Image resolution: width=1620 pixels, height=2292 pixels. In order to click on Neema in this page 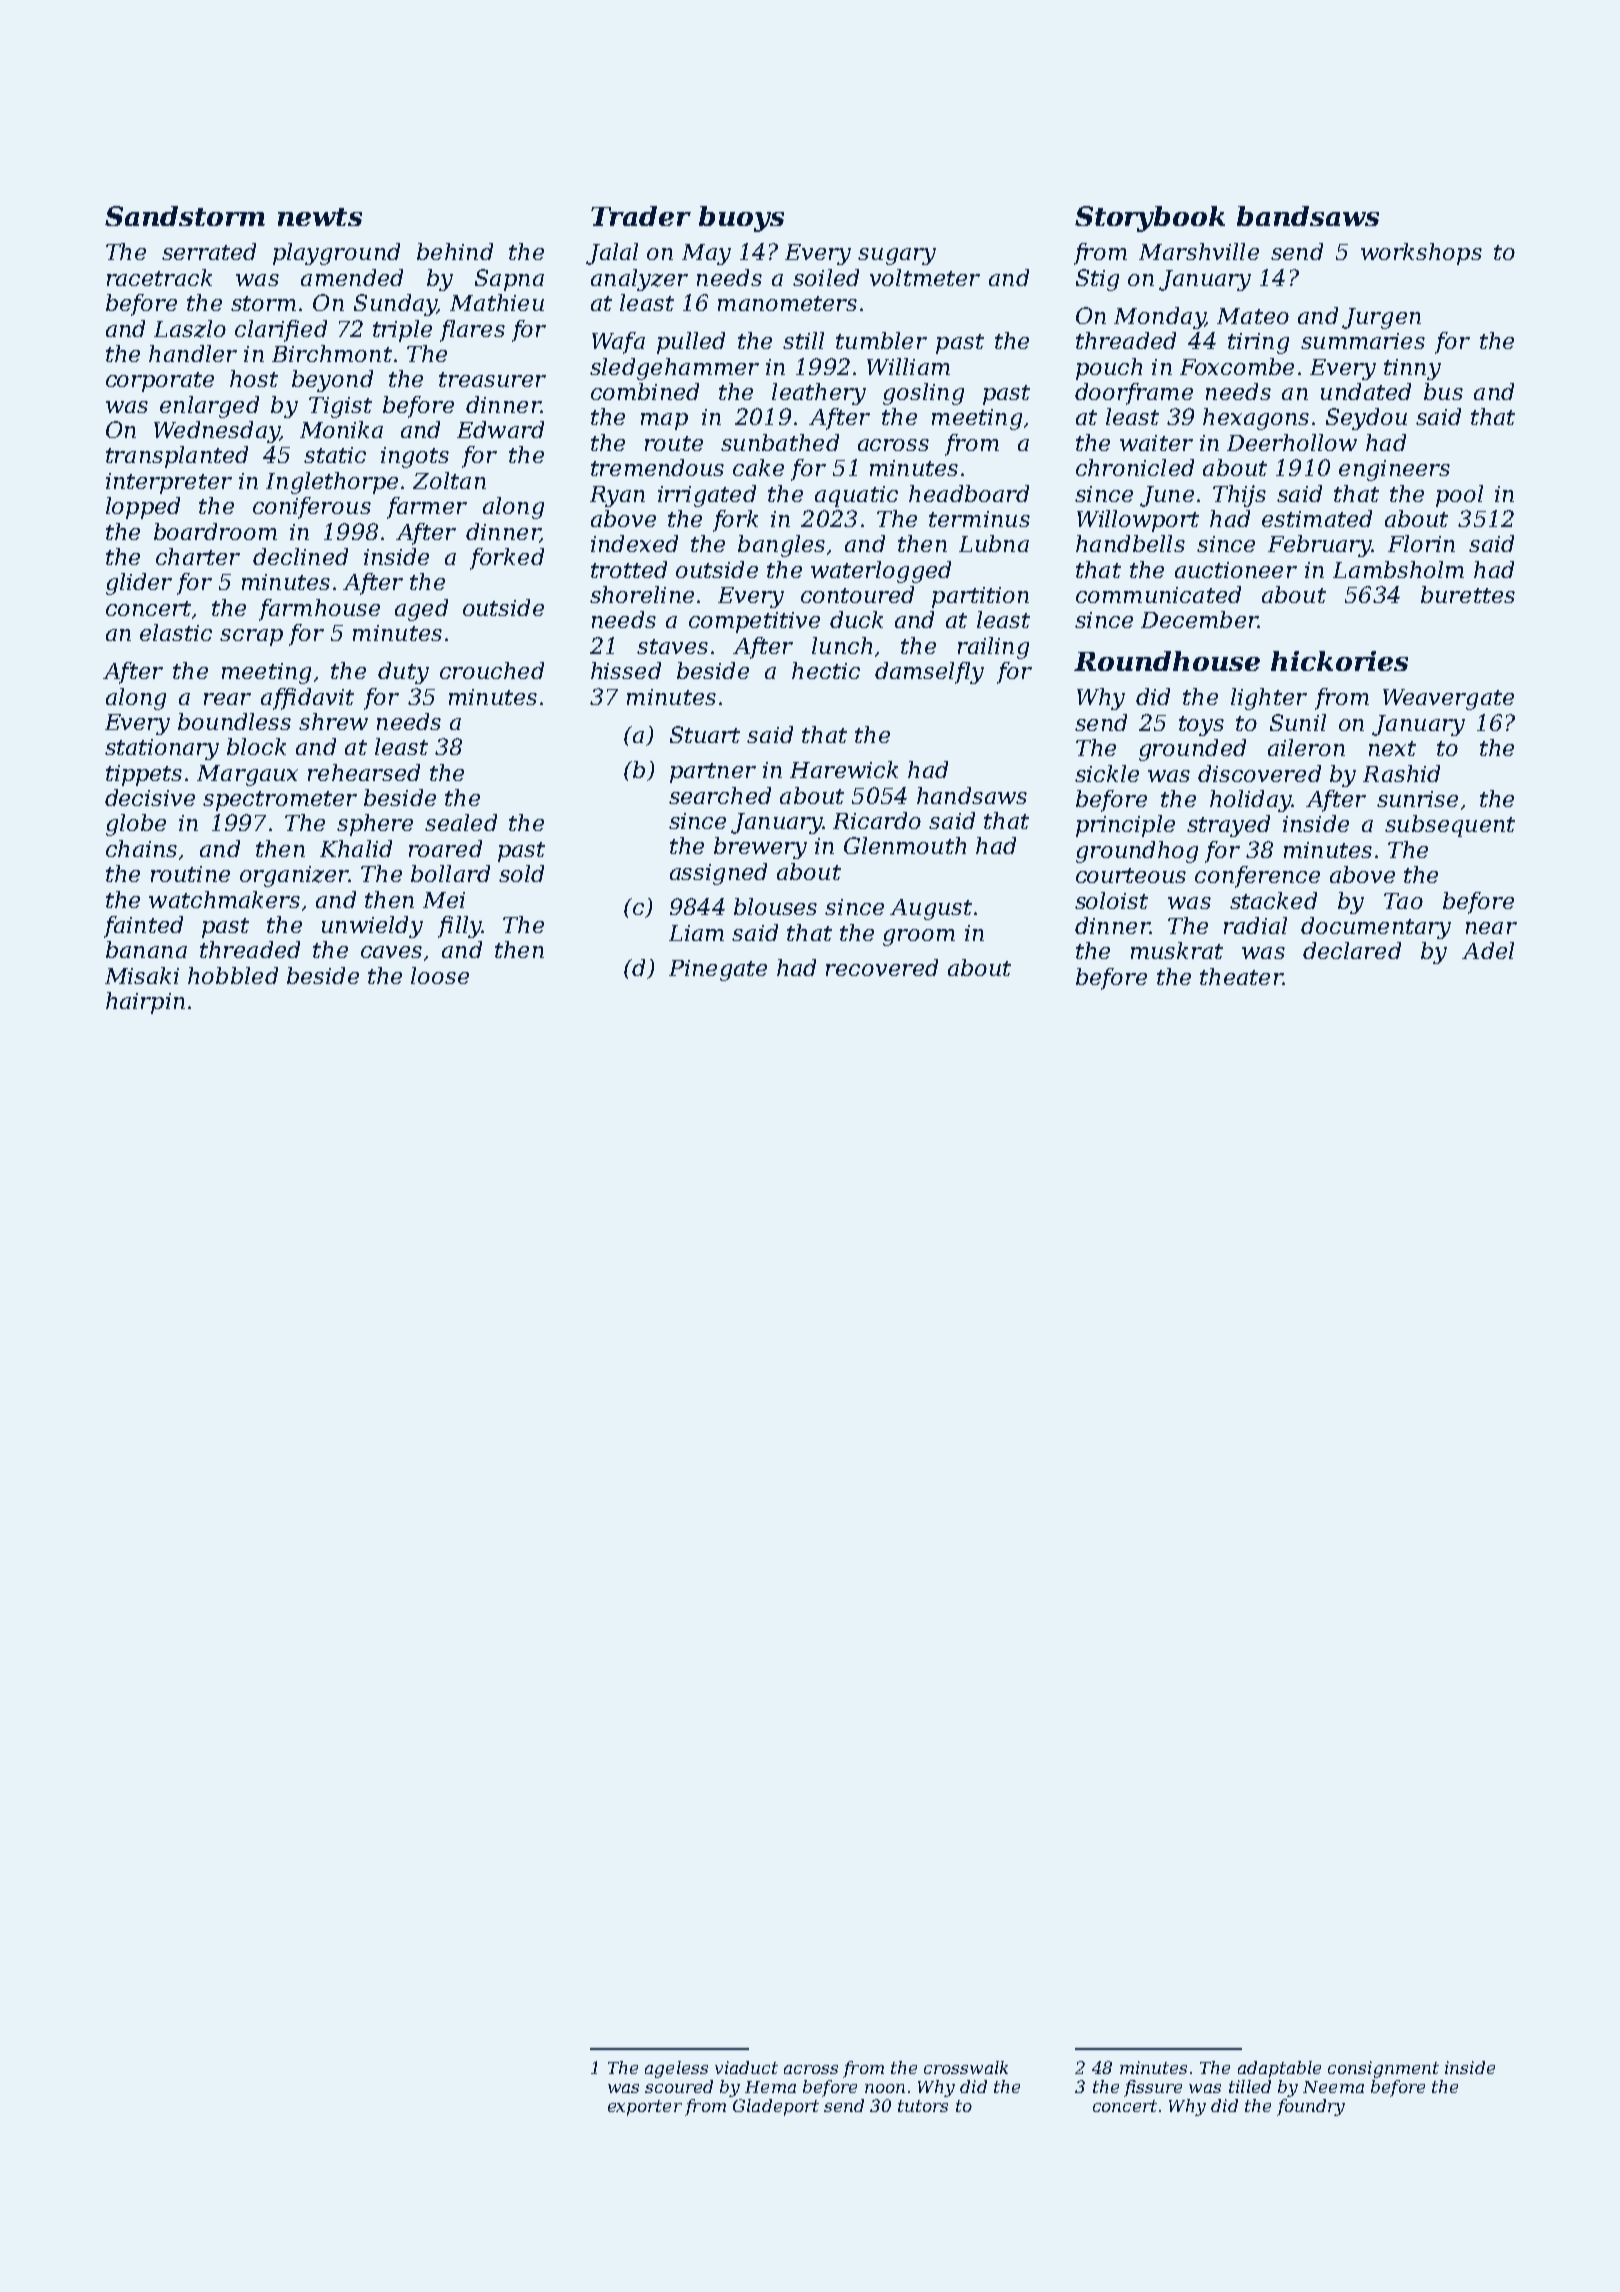, I will do `click(1333, 2087)`.
